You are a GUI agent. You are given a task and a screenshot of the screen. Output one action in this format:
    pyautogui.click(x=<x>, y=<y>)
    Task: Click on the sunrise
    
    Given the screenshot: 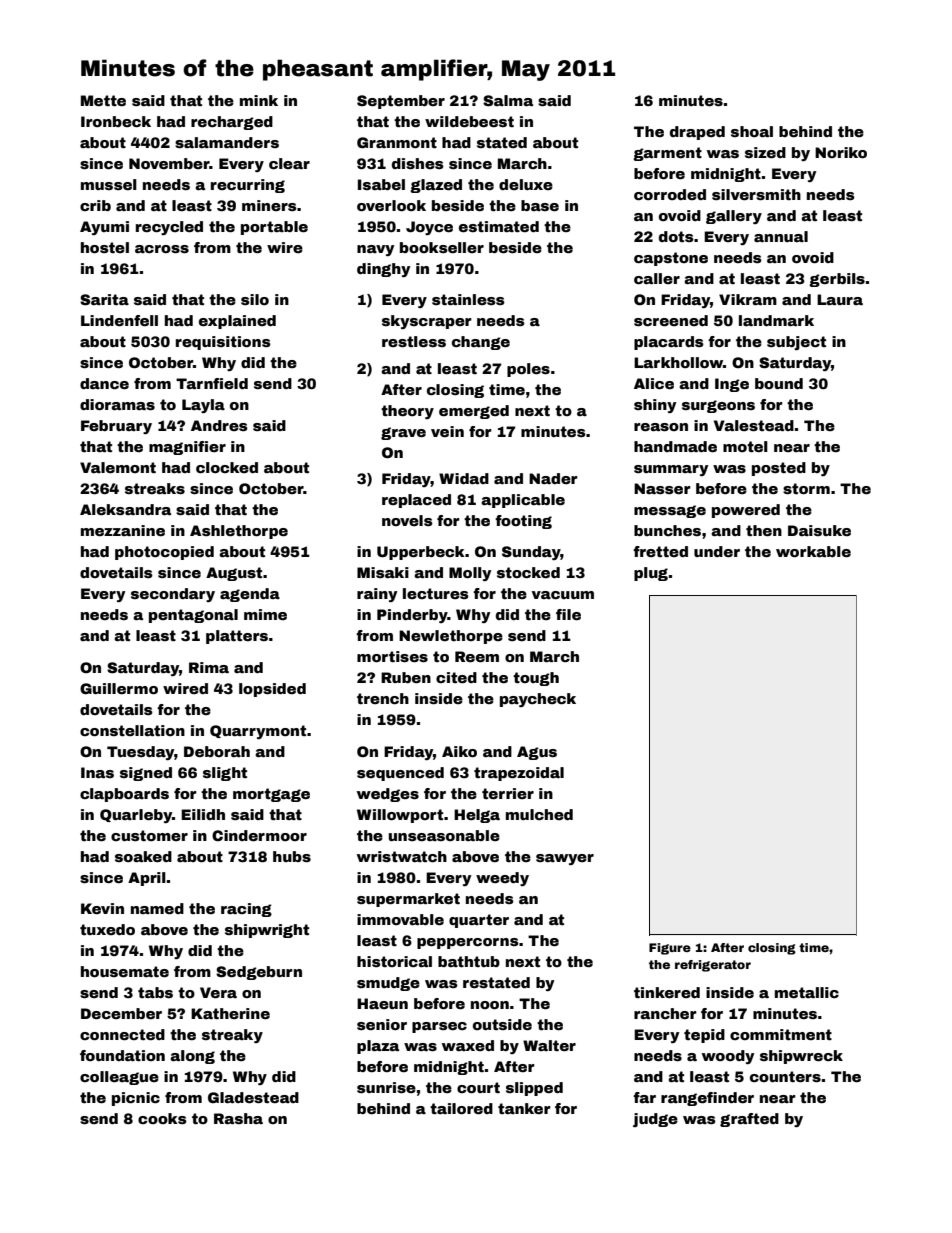 What is the action you would take?
    pyautogui.click(x=386, y=1087)
